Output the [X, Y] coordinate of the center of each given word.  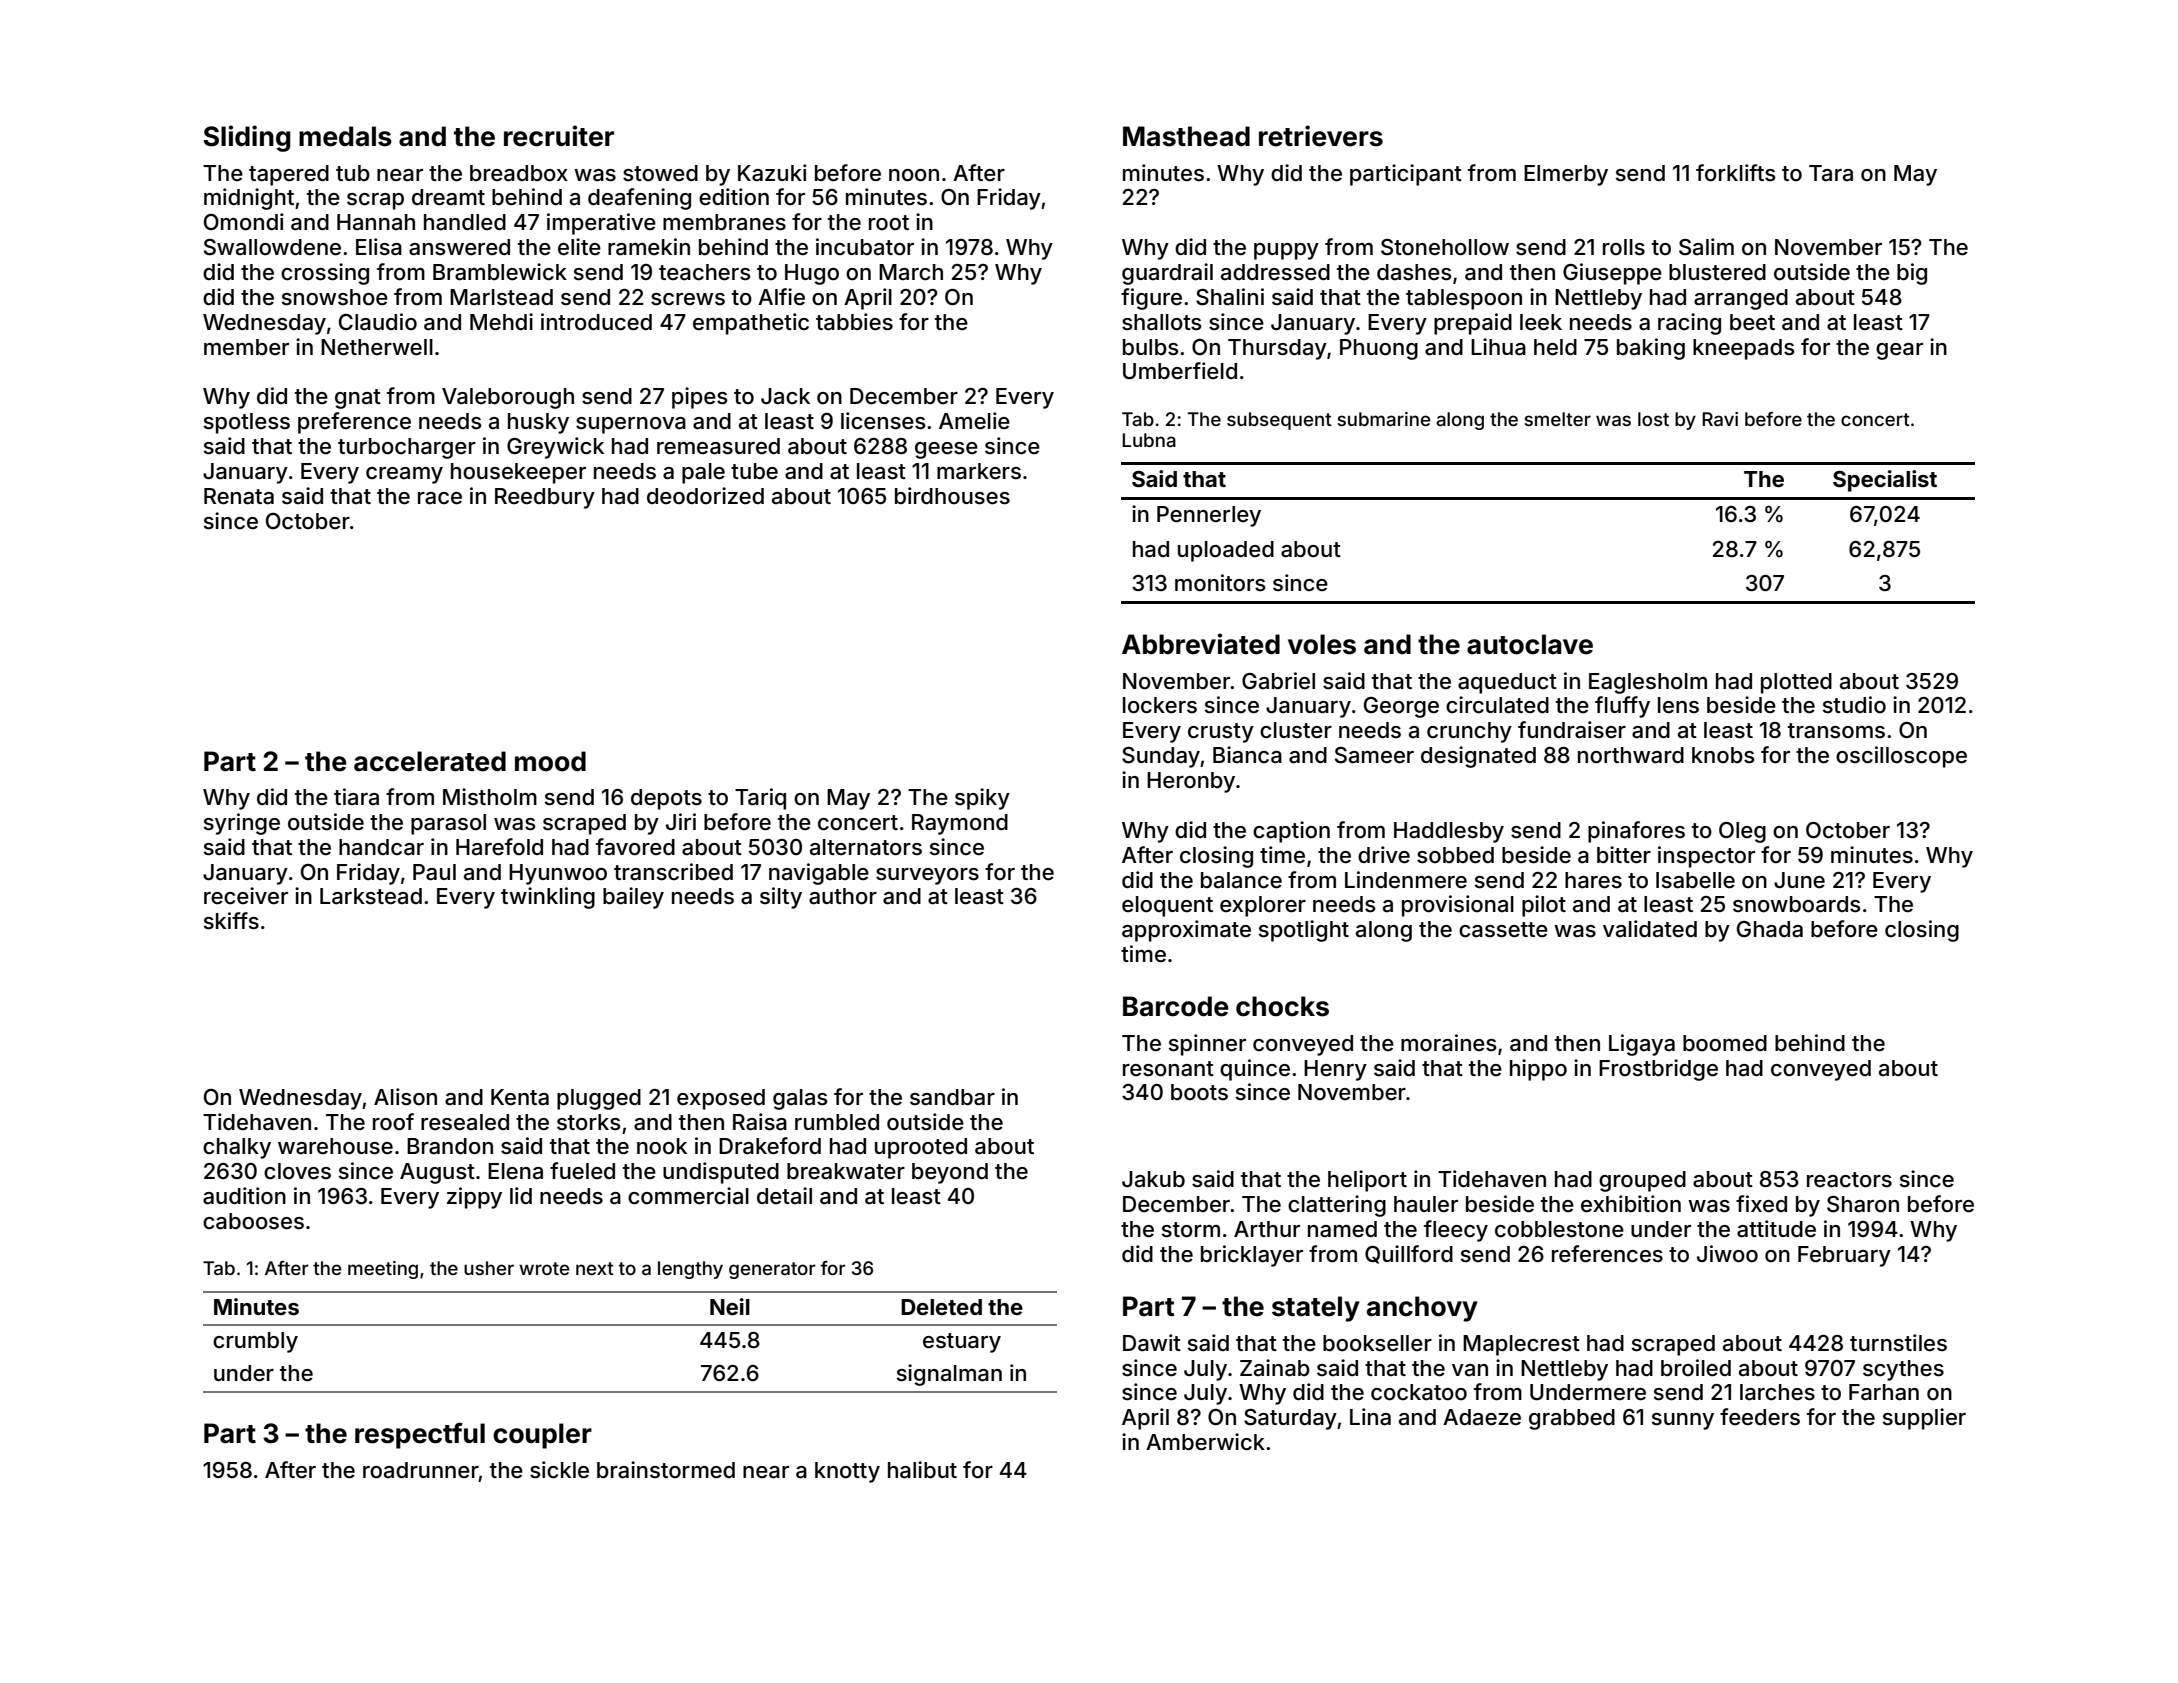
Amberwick [1205, 1442]
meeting [383, 1270]
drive [1384, 855]
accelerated [430, 761]
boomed [1725, 1043]
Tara [1831, 173]
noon [914, 175]
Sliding [247, 138]
